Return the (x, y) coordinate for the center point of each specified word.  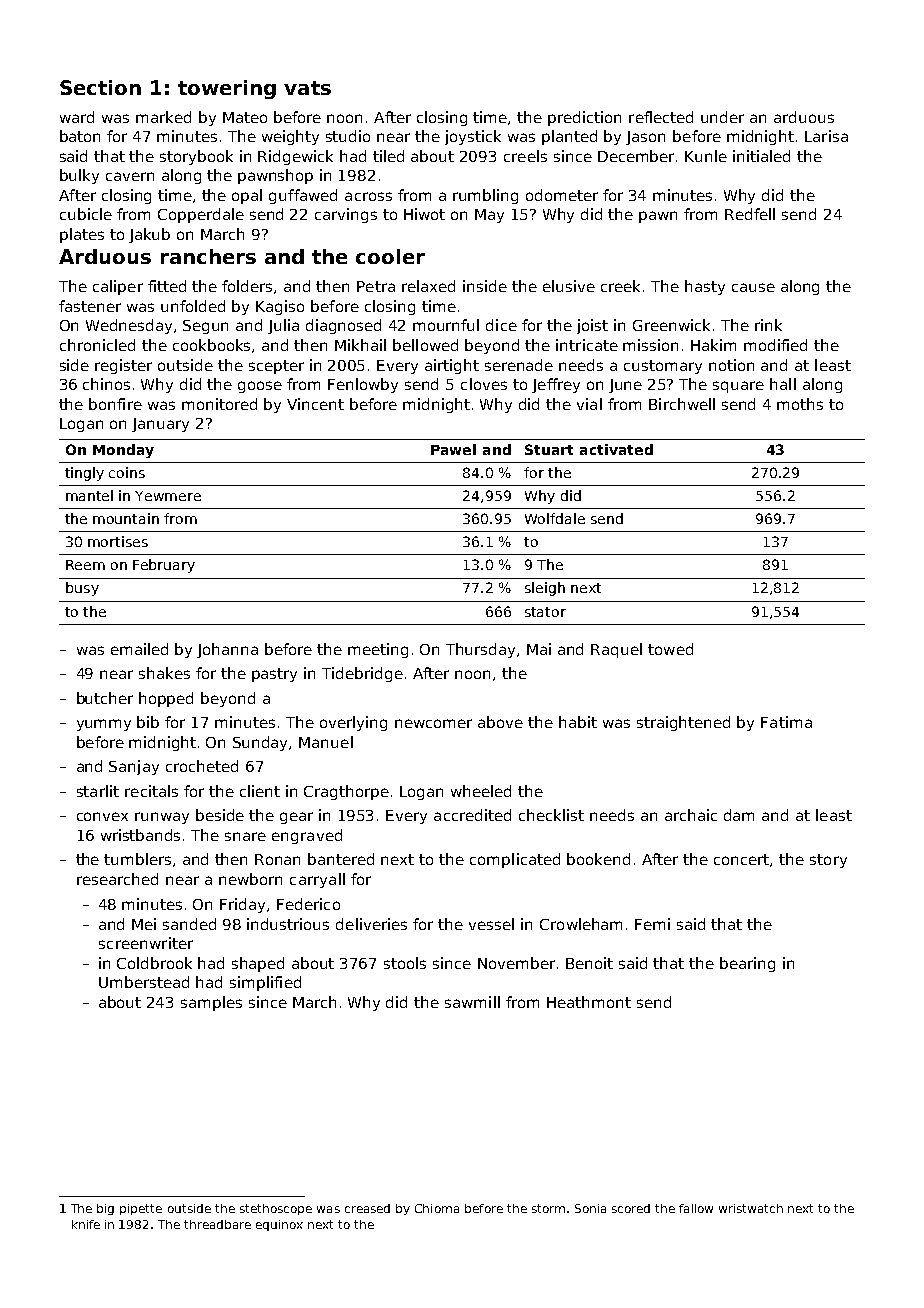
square (738, 387)
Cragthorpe (346, 792)
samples (211, 1003)
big (105, 1209)
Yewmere (168, 496)
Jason (645, 138)
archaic (691, 815)
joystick (473, 137)
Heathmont (589, 1002)
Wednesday (129, 326)
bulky (79, 176)
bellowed (425, 345)
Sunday (261, 743)
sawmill (472, 1002)
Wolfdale (555, 518)
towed (670, 649)
